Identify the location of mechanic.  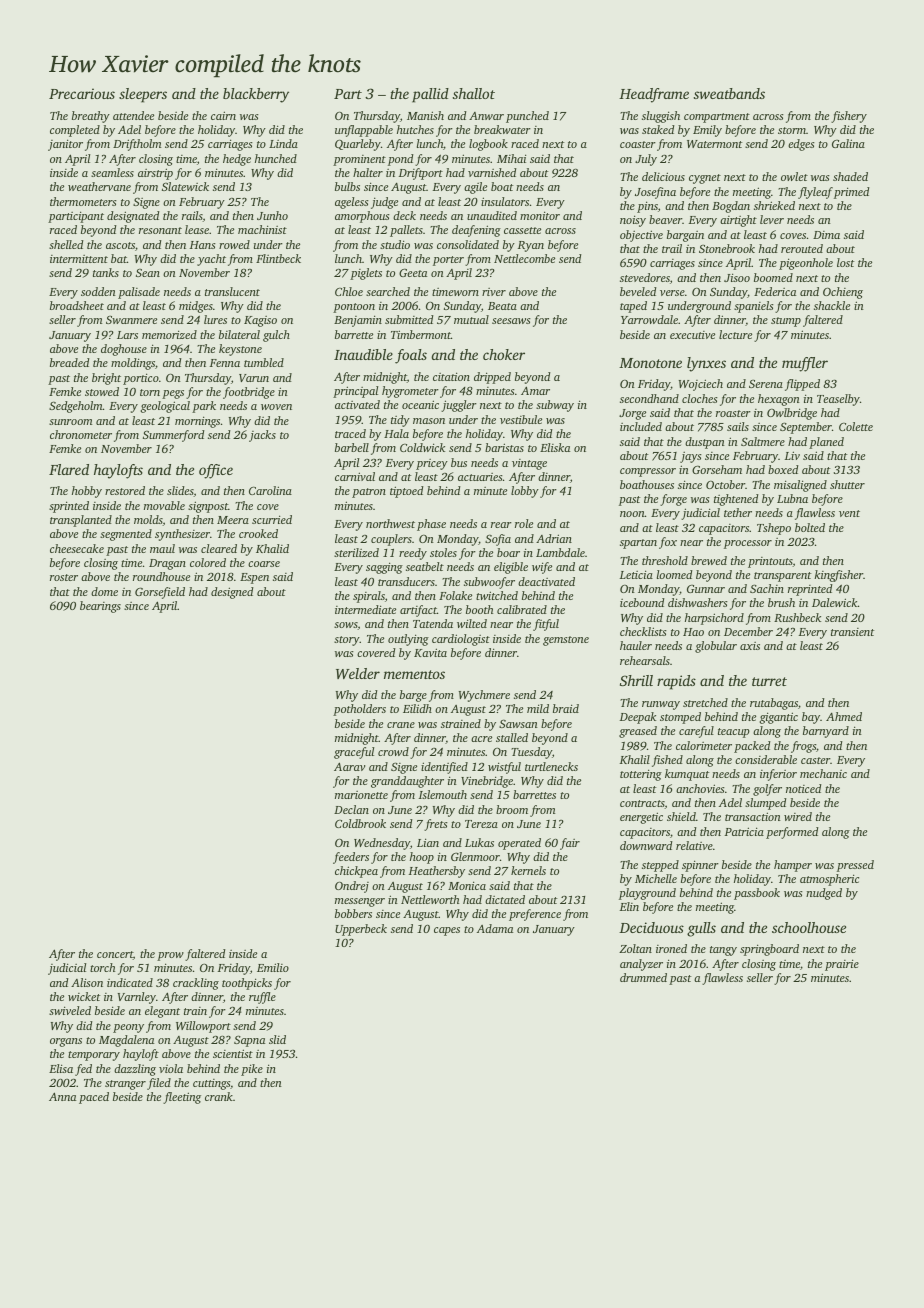
(823, 773).
